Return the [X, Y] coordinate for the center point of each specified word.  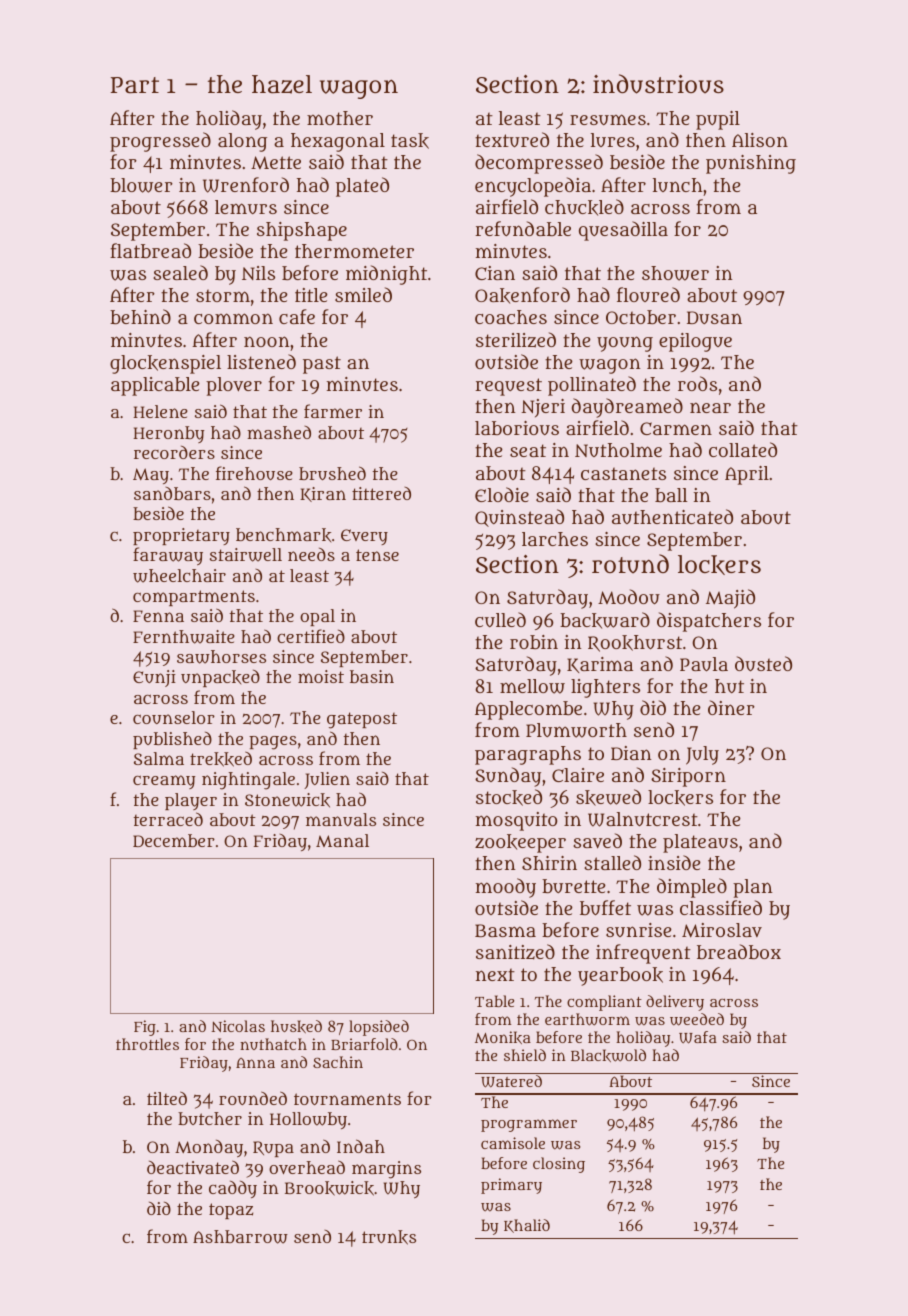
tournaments [347, 1099]
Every [364, 537]
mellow [532, 686]
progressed [160, 142]
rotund [630, 563]
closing [559, 1165]
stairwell [246, 555]
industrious [658, 84]
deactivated [193, 1167]
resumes [608, 119]
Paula [704, 664]
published [172, 740]
